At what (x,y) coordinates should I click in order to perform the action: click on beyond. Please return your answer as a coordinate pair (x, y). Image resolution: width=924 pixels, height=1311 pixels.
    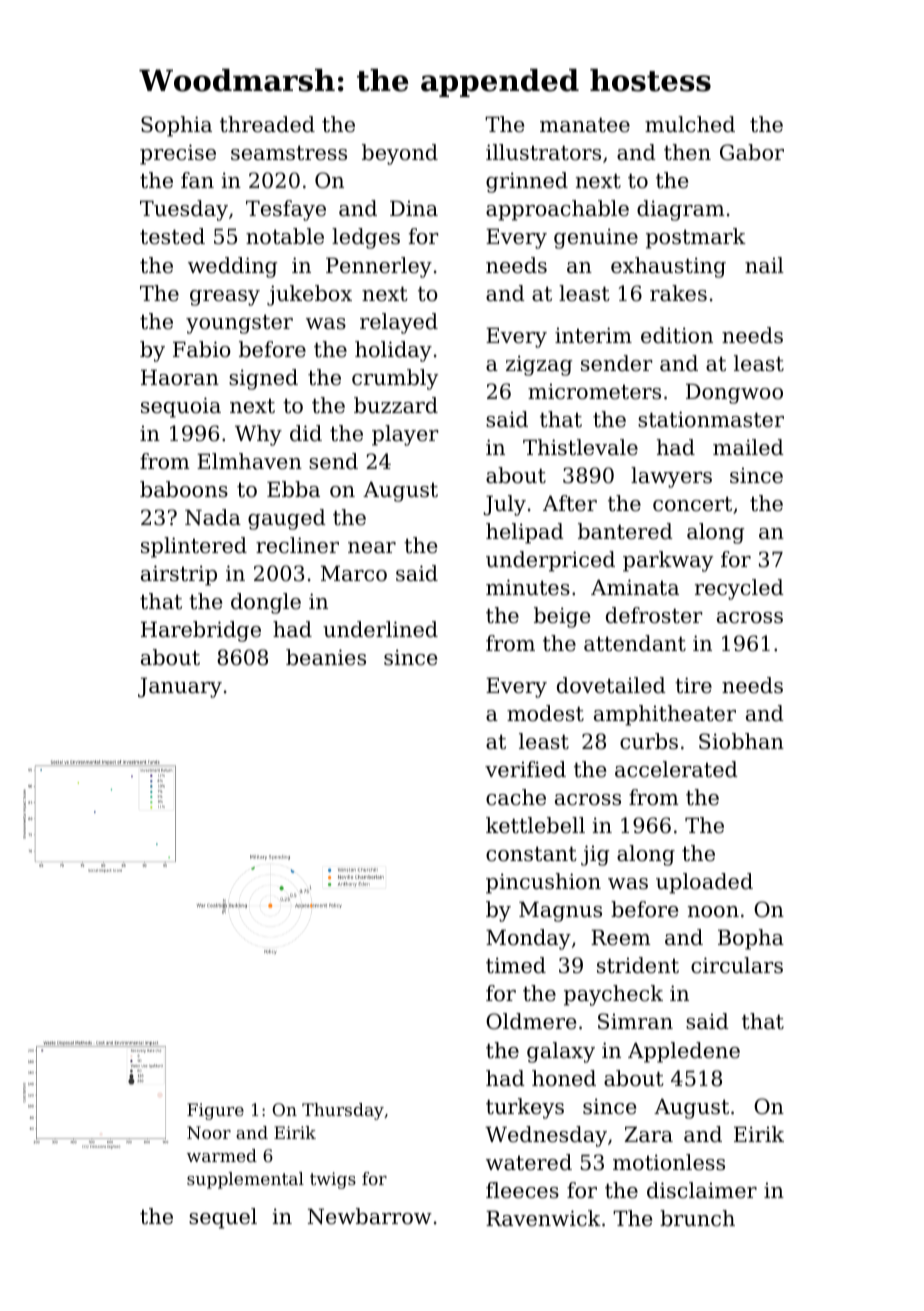
    Looking at the image, I should click on (400, 154).
